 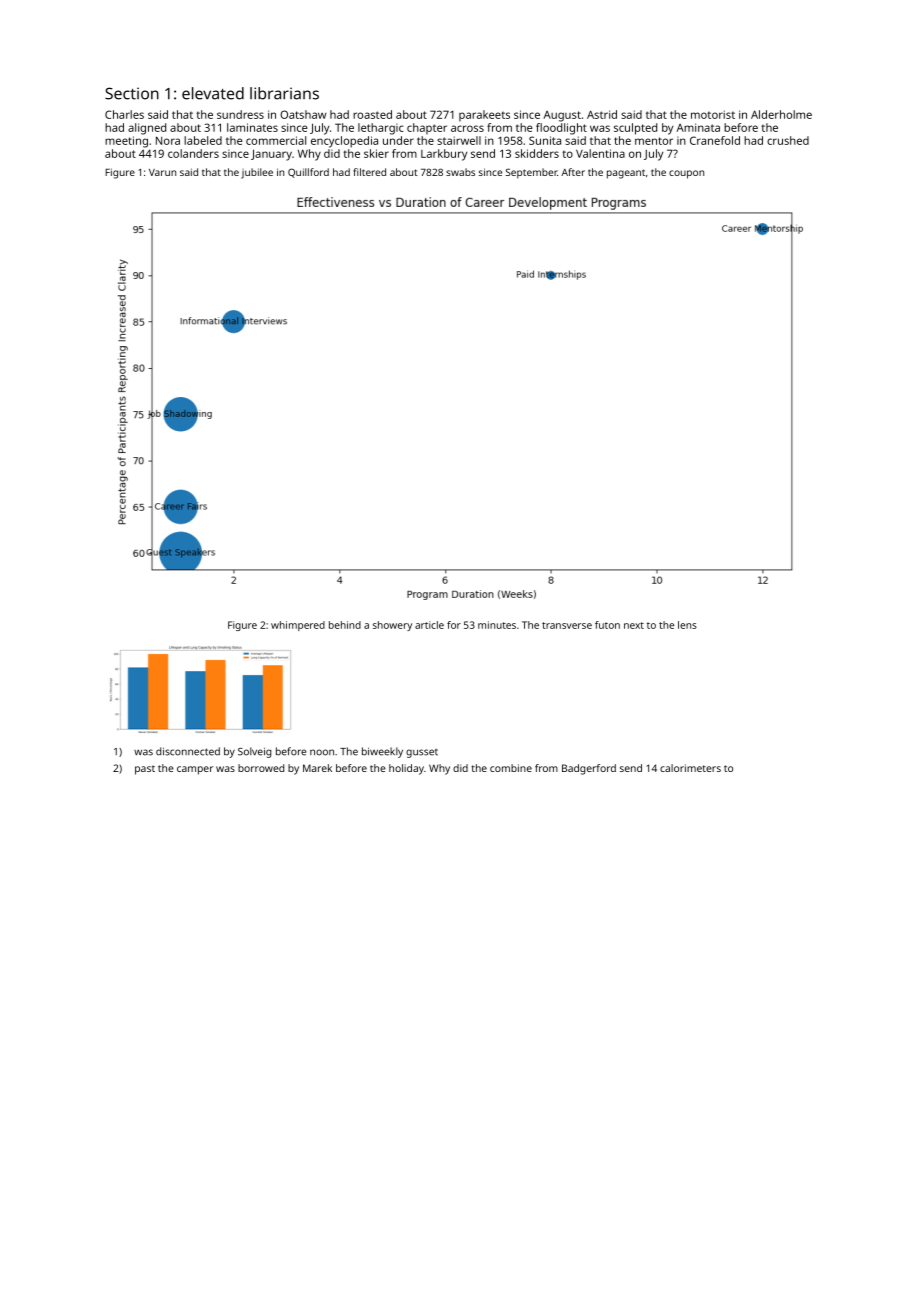 I want to click on Varun, so click(x=162, y=172).
